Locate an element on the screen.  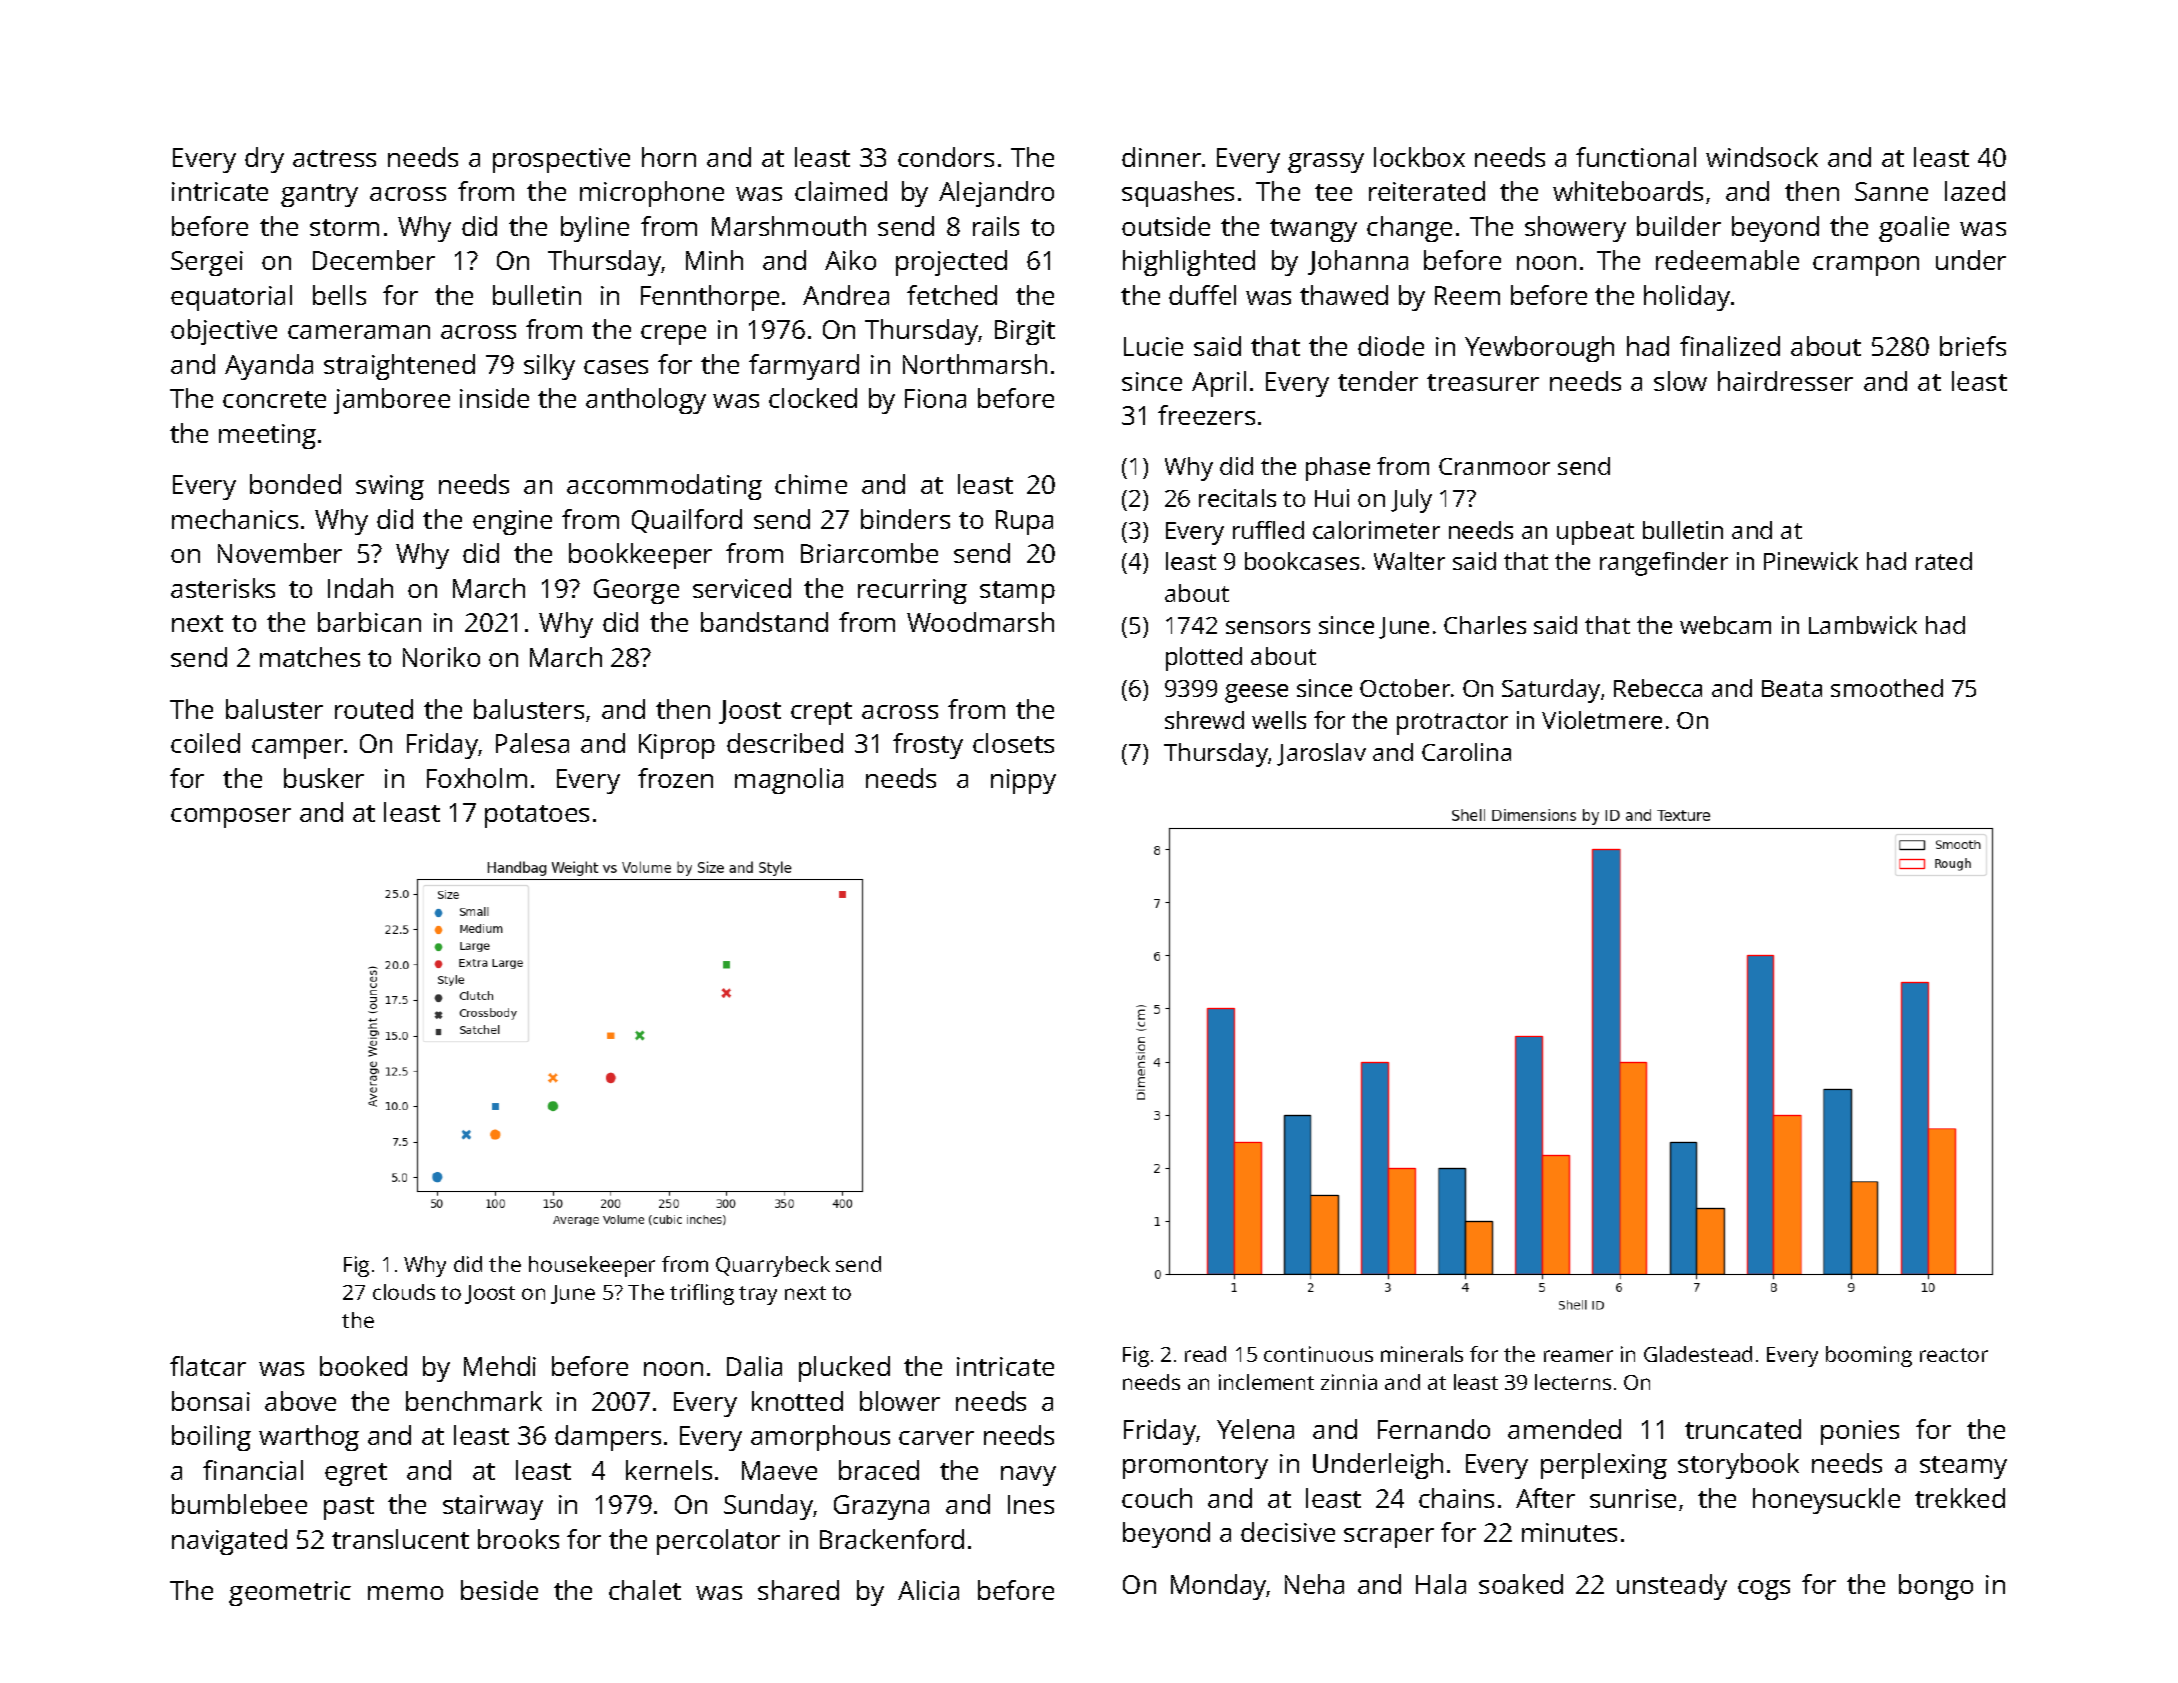
briefs is located at coordinates (1973, 346).
